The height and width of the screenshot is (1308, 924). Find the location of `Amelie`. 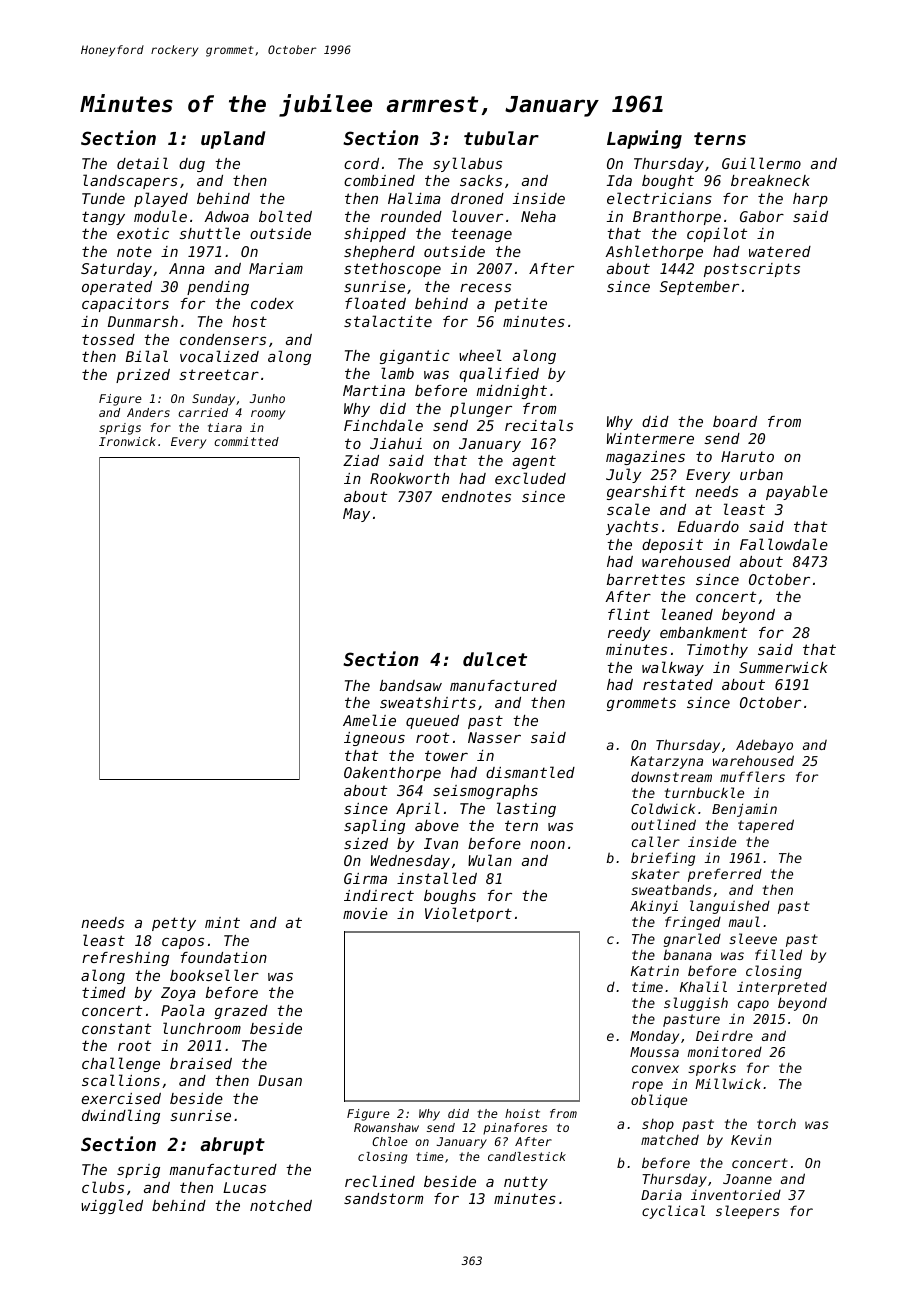

Amelie is located at coordinates (369, 720).
